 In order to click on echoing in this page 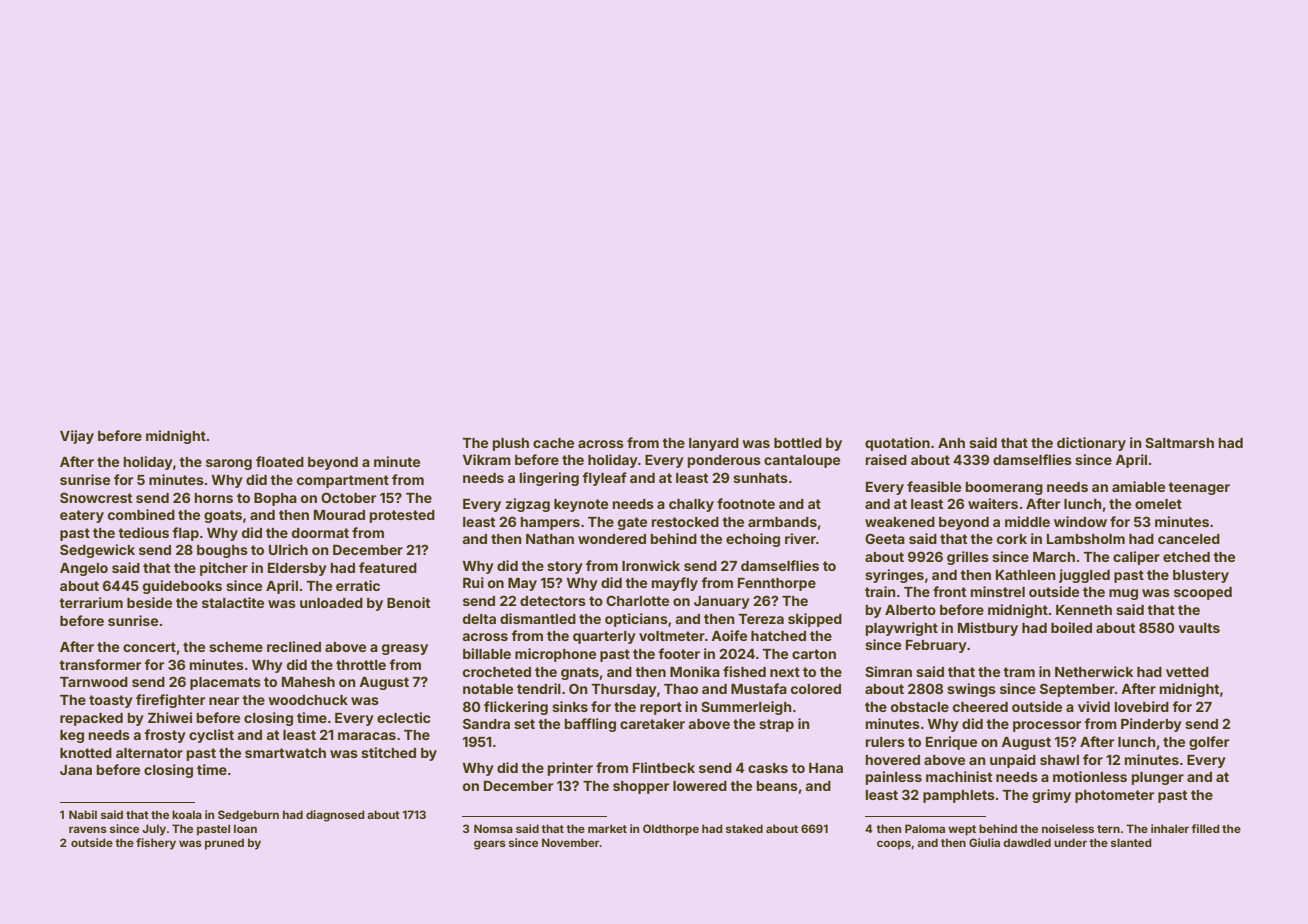, I will do `click(753, 540)`.
